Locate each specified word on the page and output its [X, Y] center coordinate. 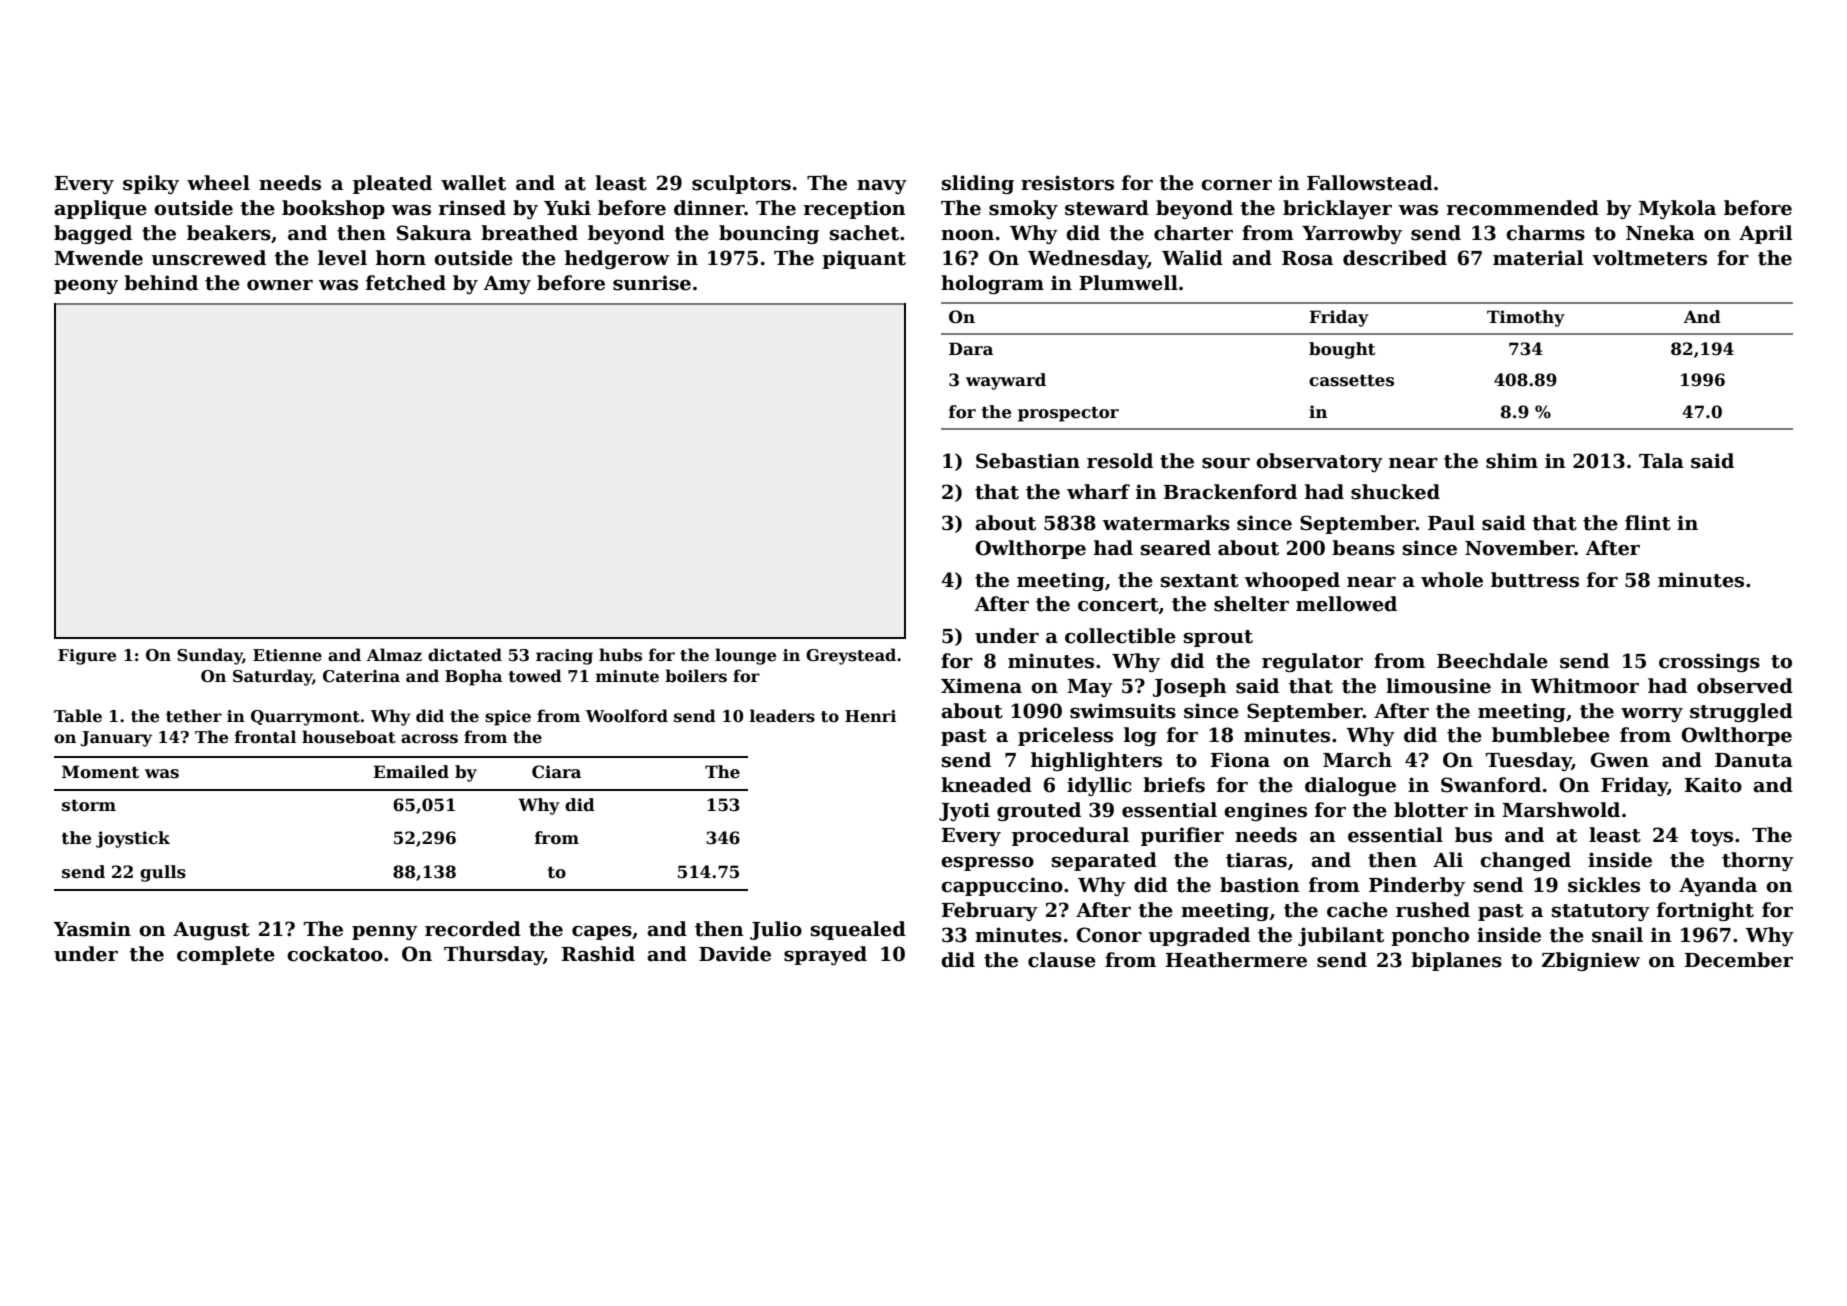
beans [1363, 548]
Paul [1451, 523]
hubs [620, 655]
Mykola [1677, 209]
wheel [218, 183]
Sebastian [1028, 461]
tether [194, 716]
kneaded [986, 785]
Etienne [287, 655]
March [1357, 760]
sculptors [741, 184]
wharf [1098, 492]
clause [1062, 960]
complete [226, 955]
